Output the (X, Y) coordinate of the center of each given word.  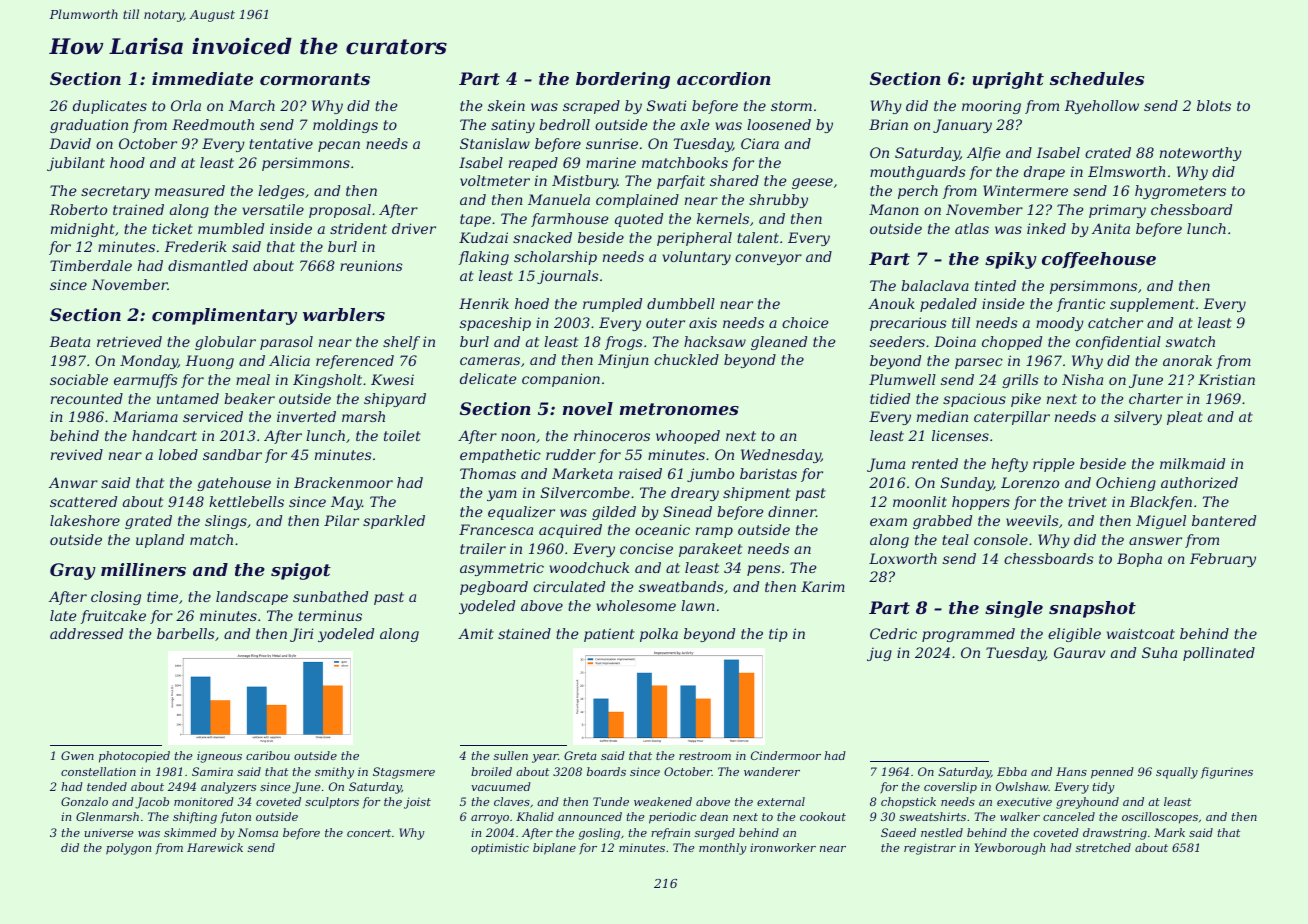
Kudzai (483, 238)
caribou (268, 755)
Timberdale (91, 265)
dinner (792, 511)
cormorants (315, 79)
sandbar (232, 454)
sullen (511, 755)
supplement (1152, 305)
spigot (301, 571)
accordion (724, 78)
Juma (886, 465)
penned (1112, 773)
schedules (1097, 78)
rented (935, 463)
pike (1026, 400)
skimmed (190, 832)
